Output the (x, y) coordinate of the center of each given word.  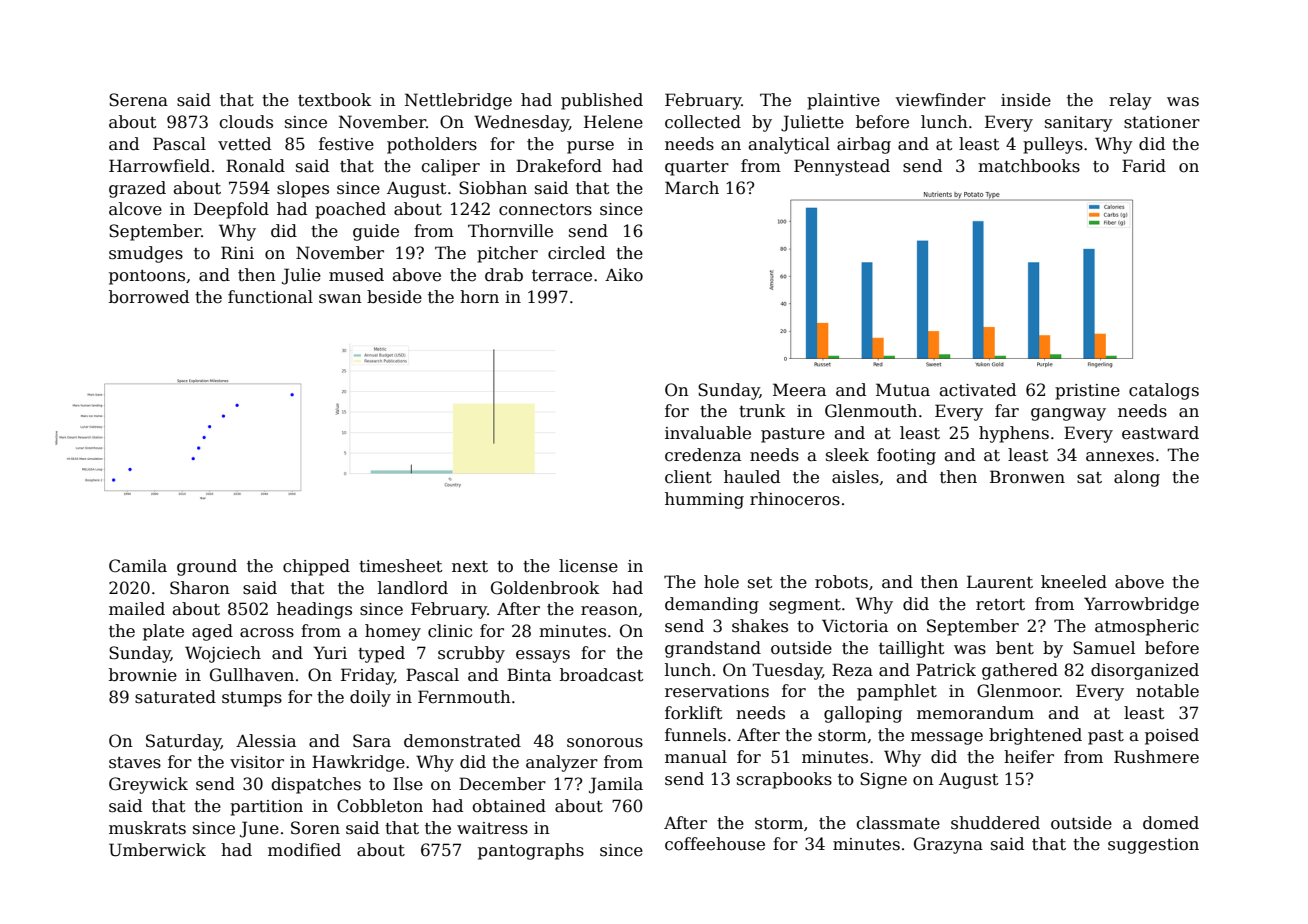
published (602, 101)
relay (1130, 101)
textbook (334, 100)
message (947, 738)
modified (304, 850)
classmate (898, 823)
